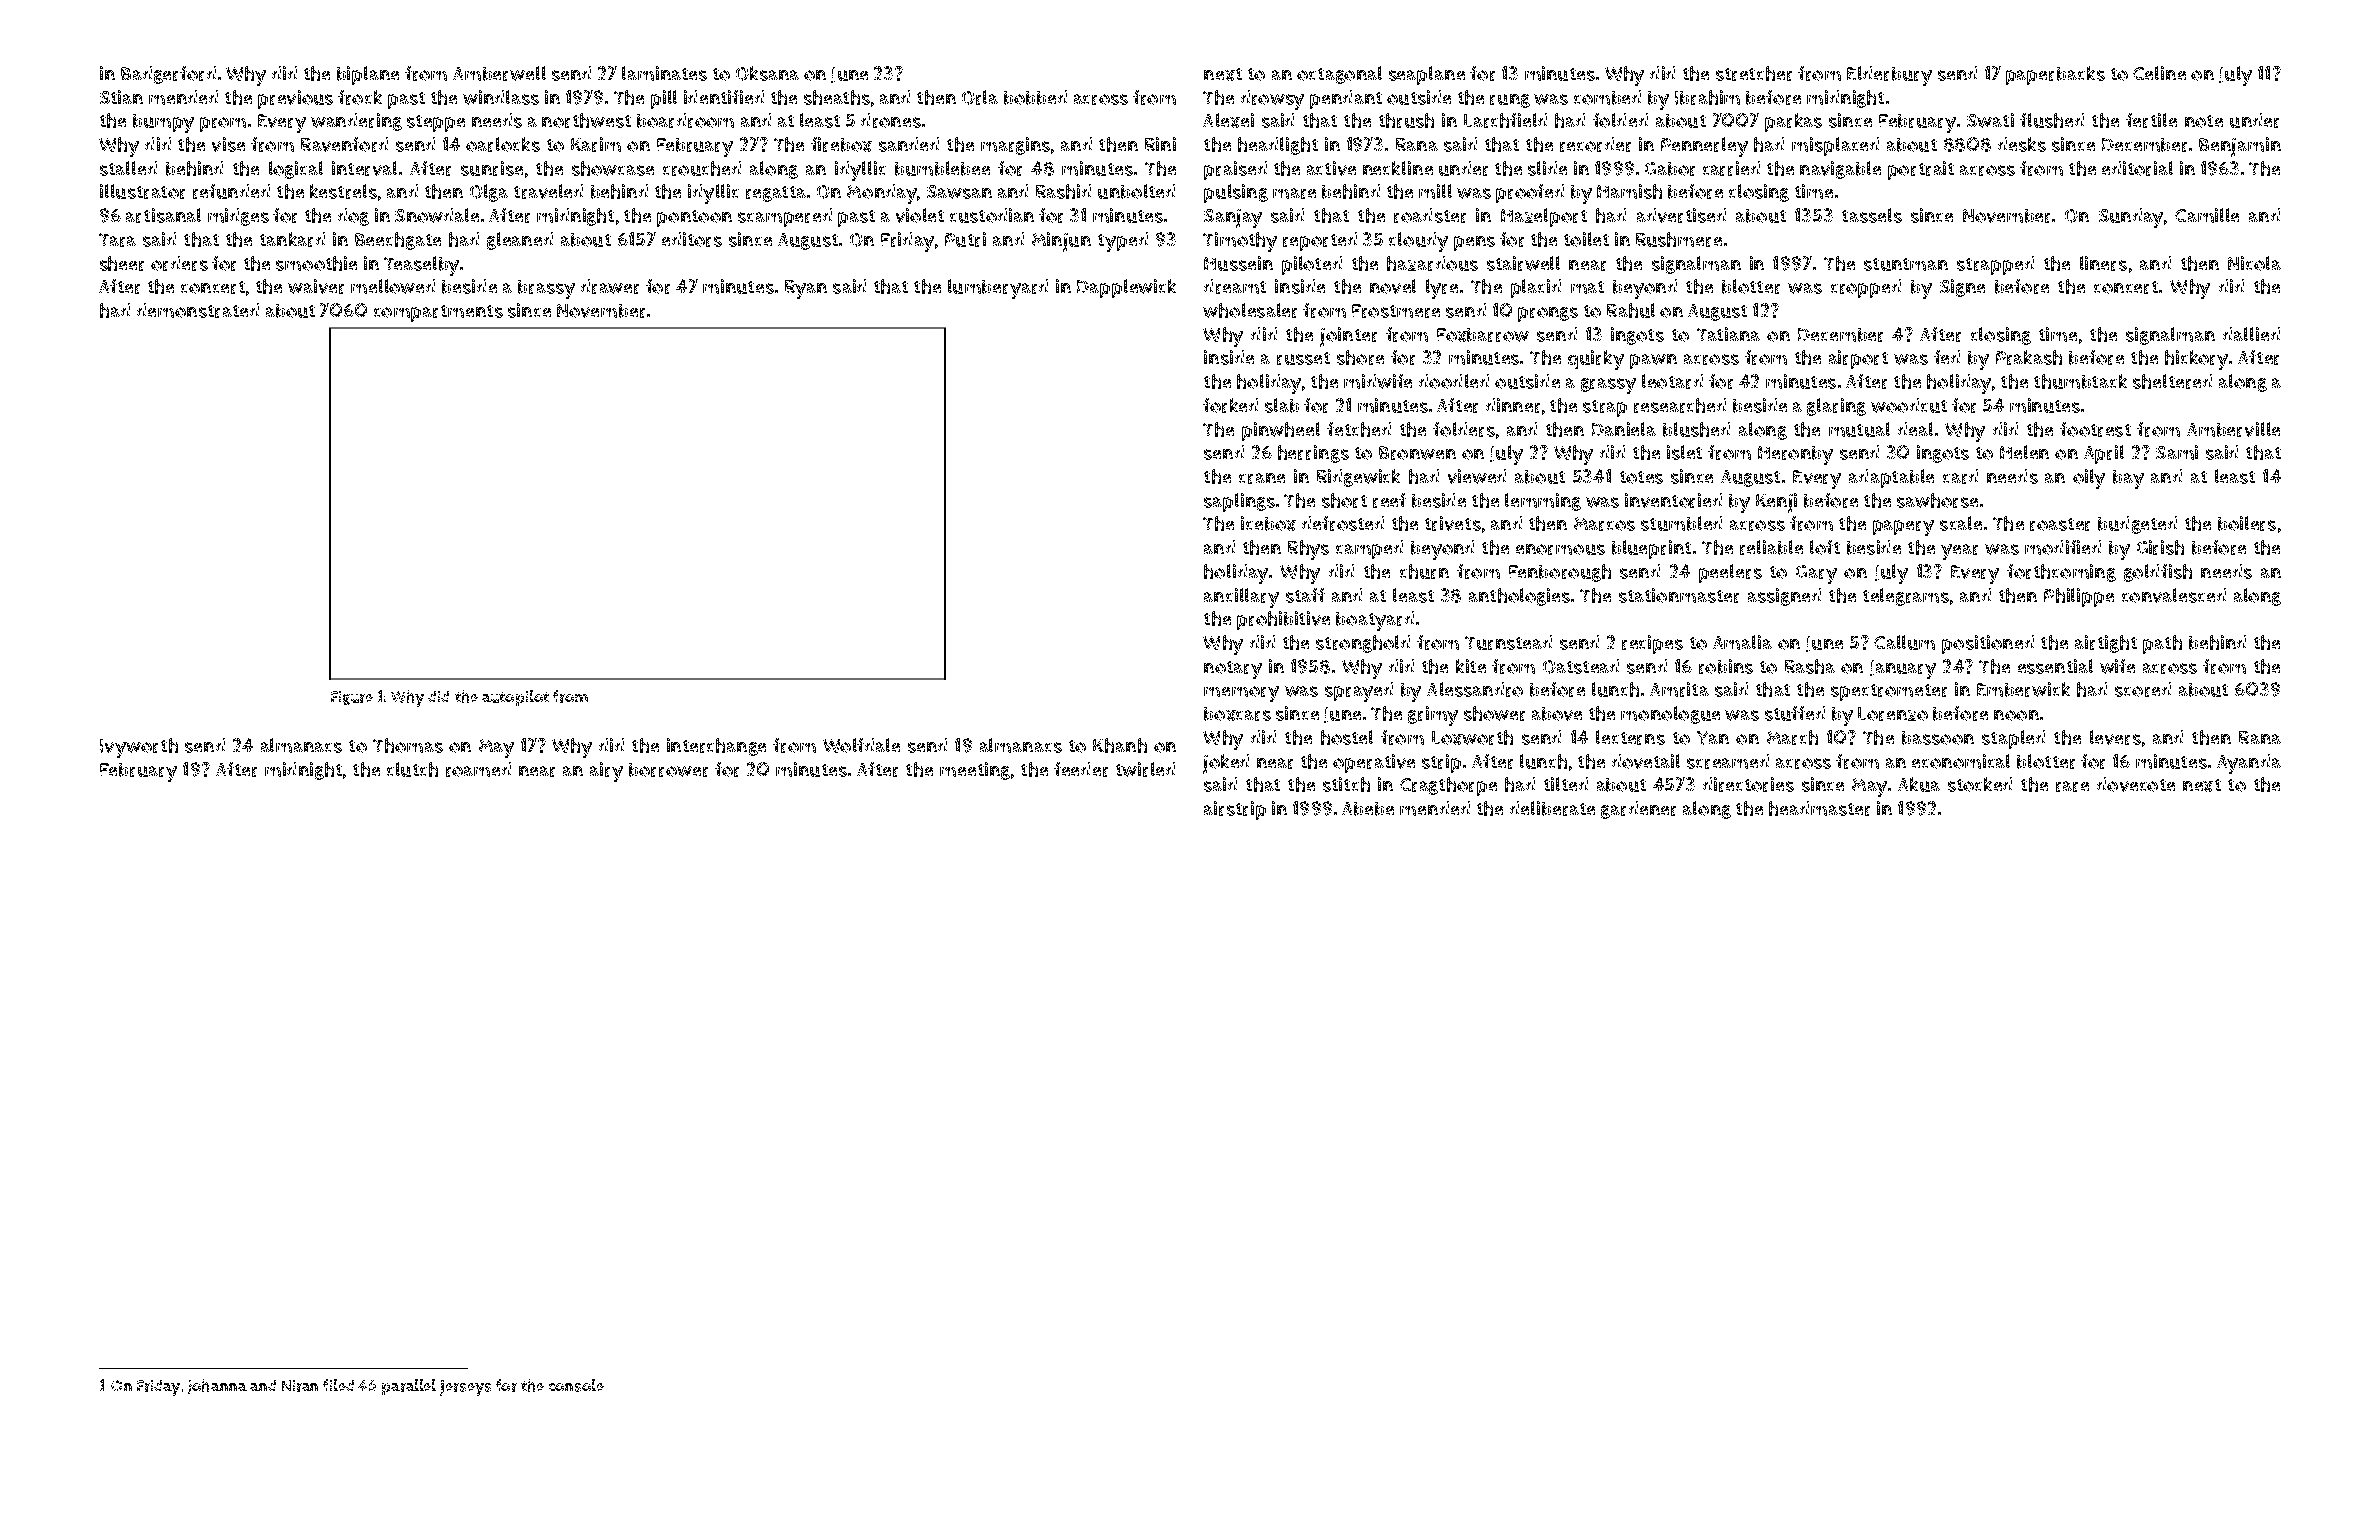  I want to click on airy, so click(606, 772).
